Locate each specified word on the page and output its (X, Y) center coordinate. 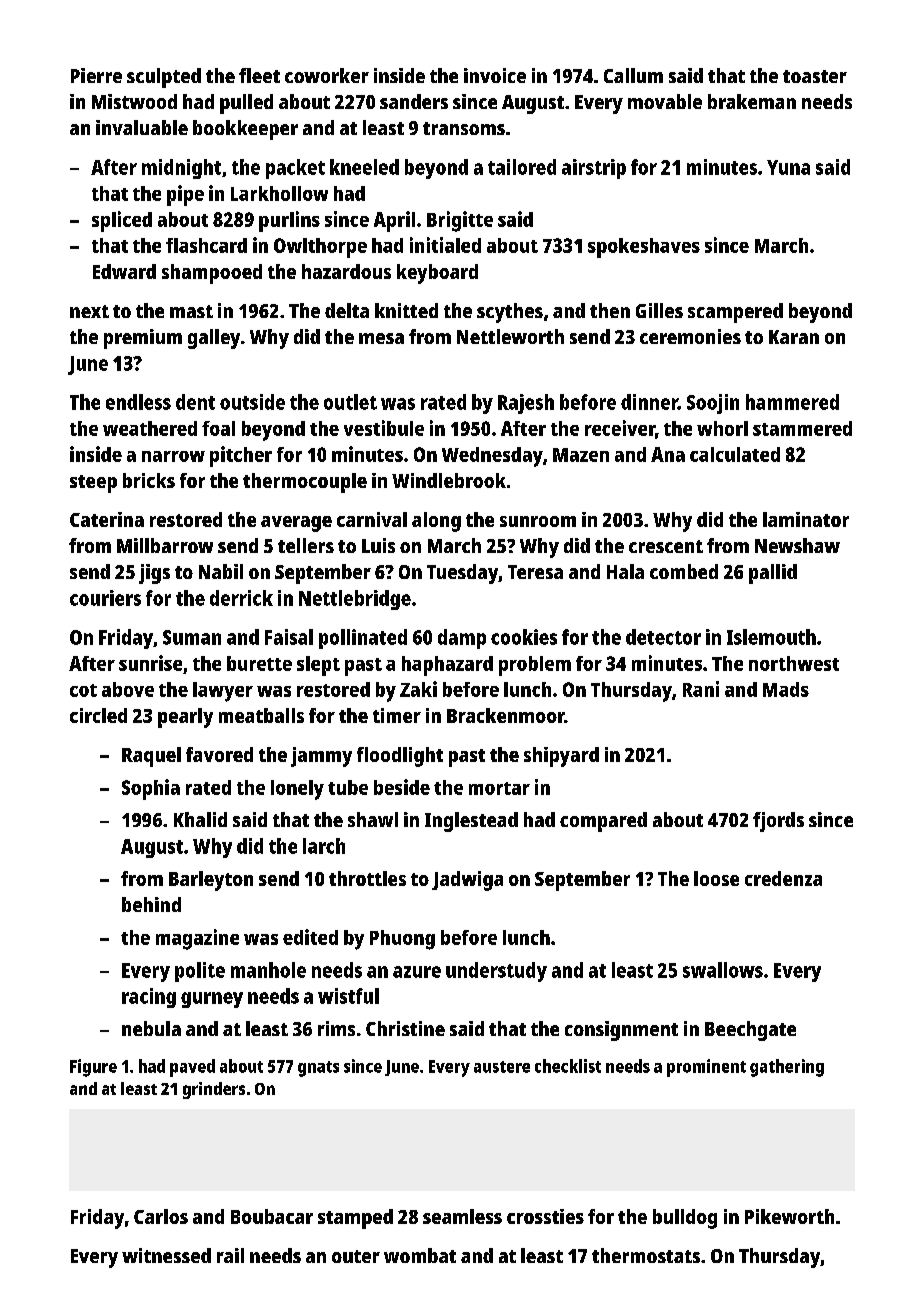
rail (230, 1255)
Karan (794, 337)
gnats (318, 1069)
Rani (701, 689)
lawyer (223, 692)
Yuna (788, 167)
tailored (522, 167)
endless (138, 402)
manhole (268, 970)
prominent (706, 1068)
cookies (524, 637)
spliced (122, 221)
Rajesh (526, 404)
